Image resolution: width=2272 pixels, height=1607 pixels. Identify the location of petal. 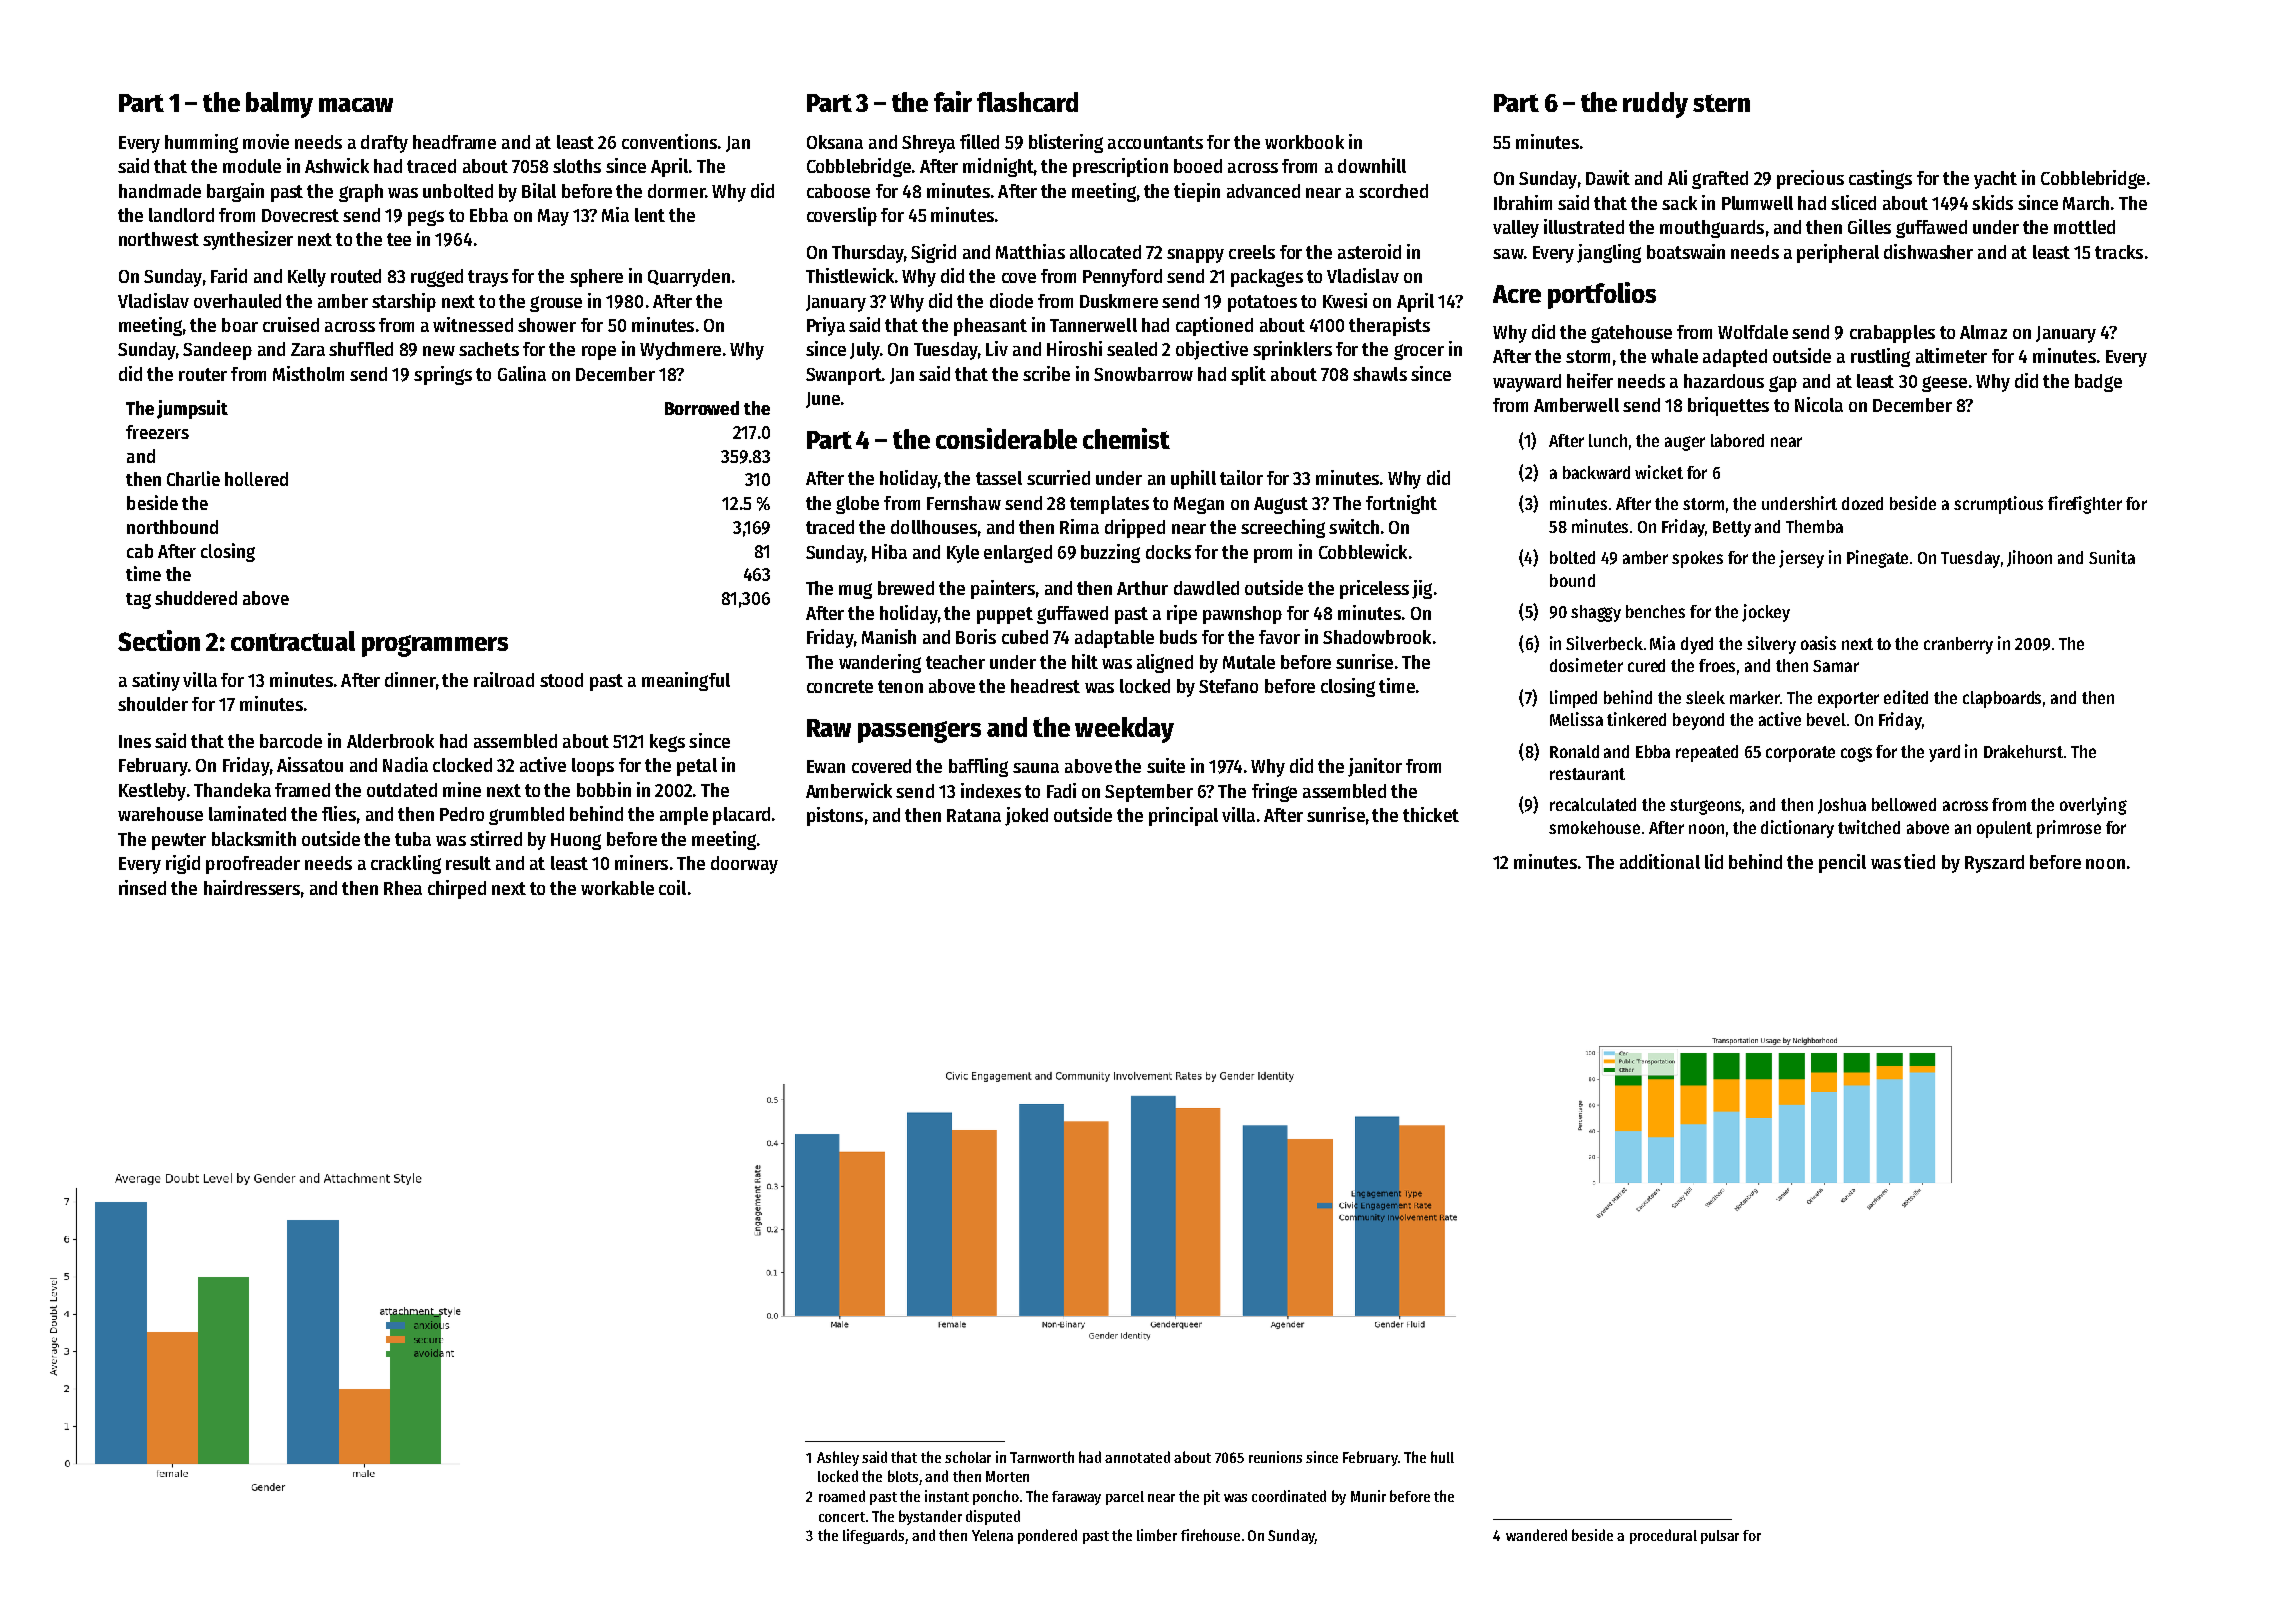
(697, 767).
